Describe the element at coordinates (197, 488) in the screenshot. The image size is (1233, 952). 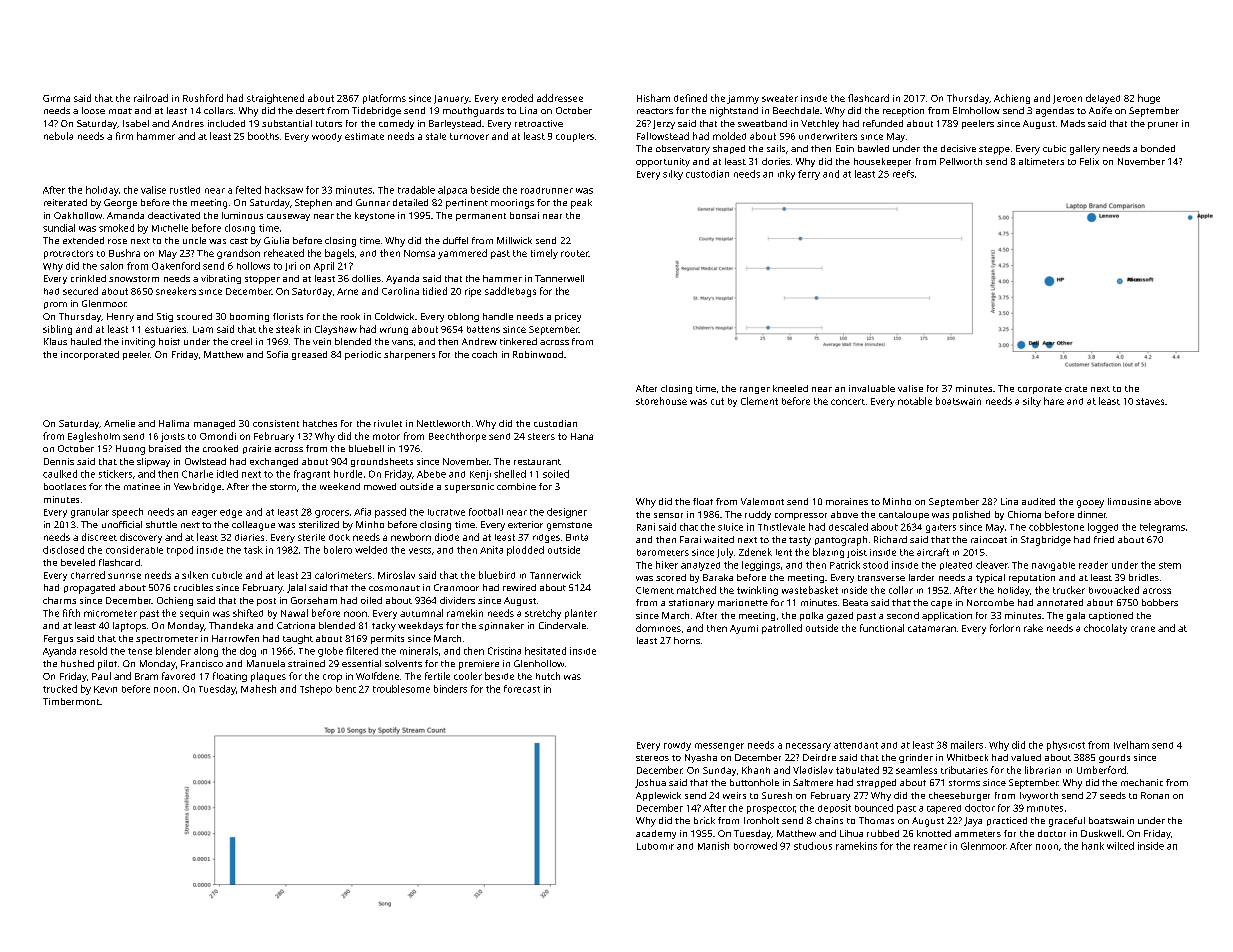
I see `Yewbridge` at that location.
